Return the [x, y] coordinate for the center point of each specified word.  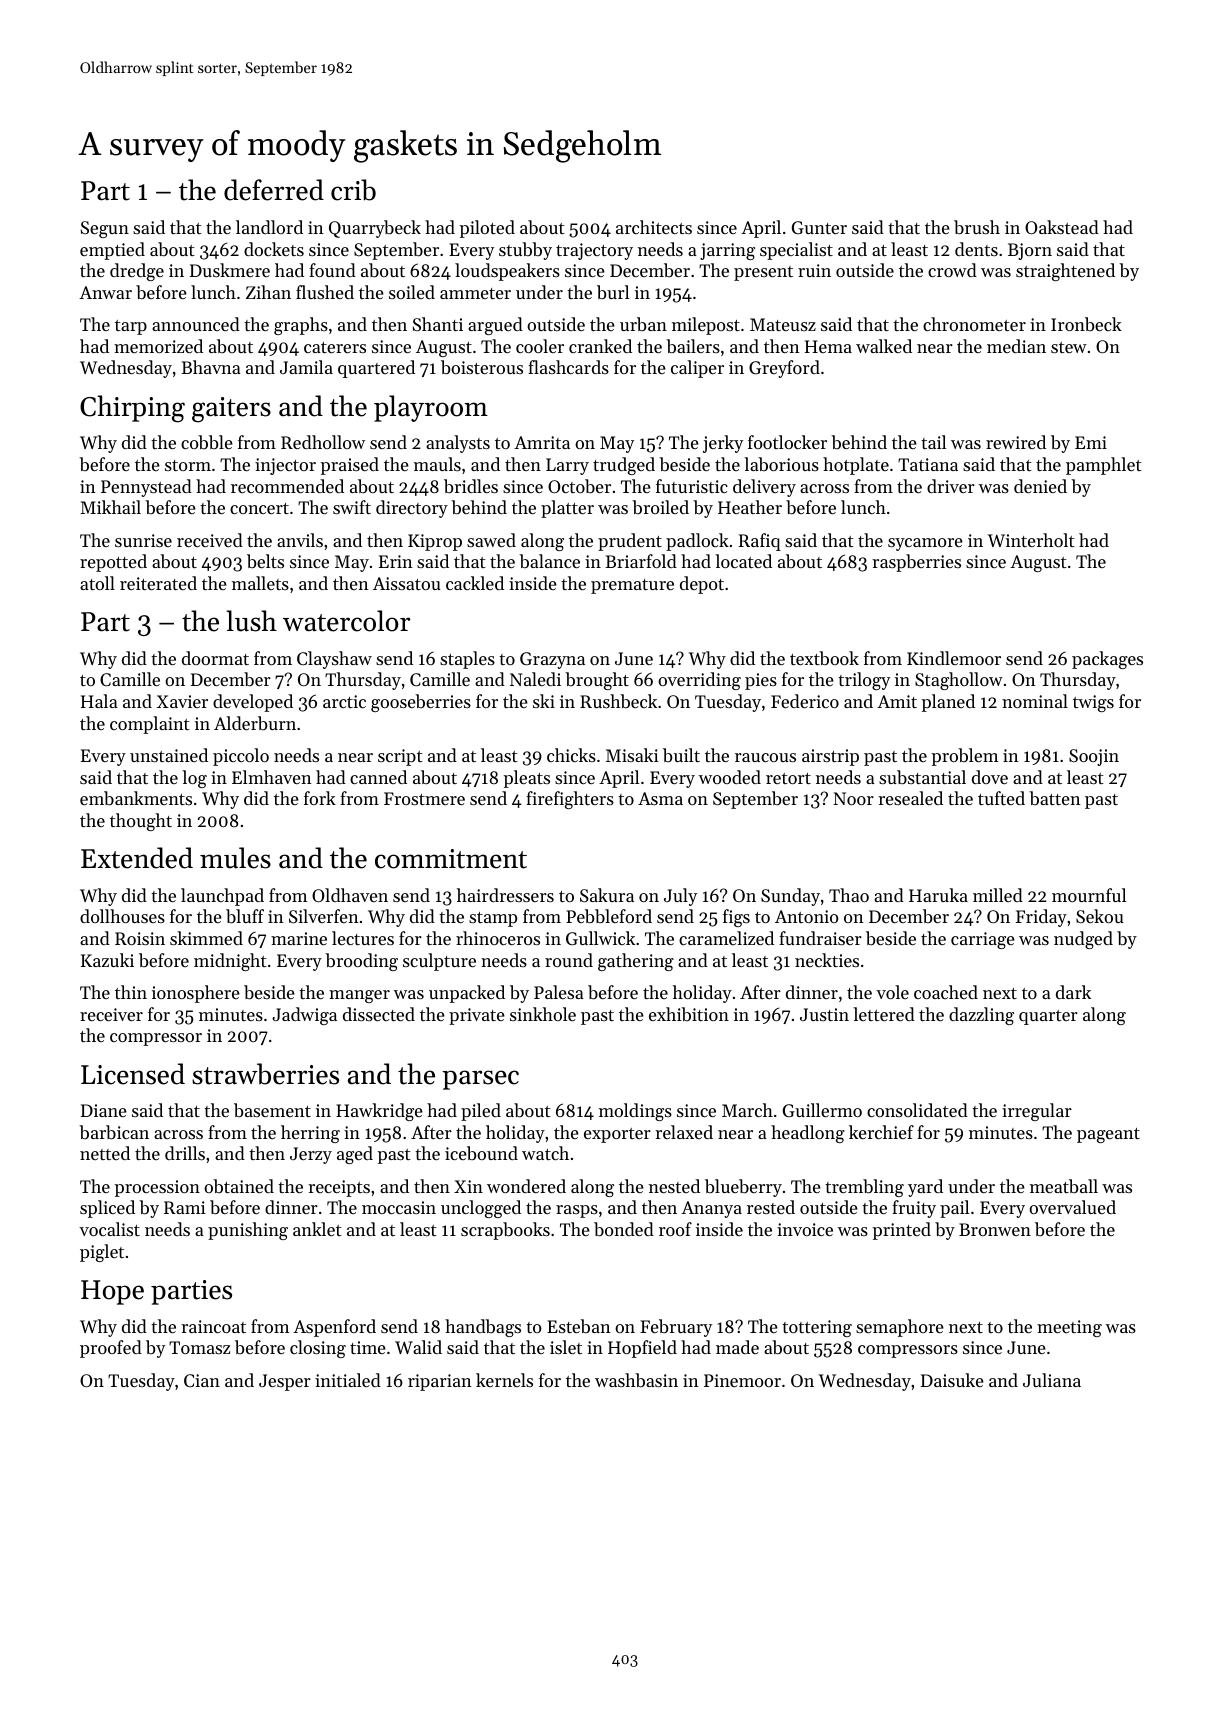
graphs [301, 326]
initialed [348, 1380]
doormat [215, 658]
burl [613, 292]
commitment [451, 859]
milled [998, 895]
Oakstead [1062, 227]
